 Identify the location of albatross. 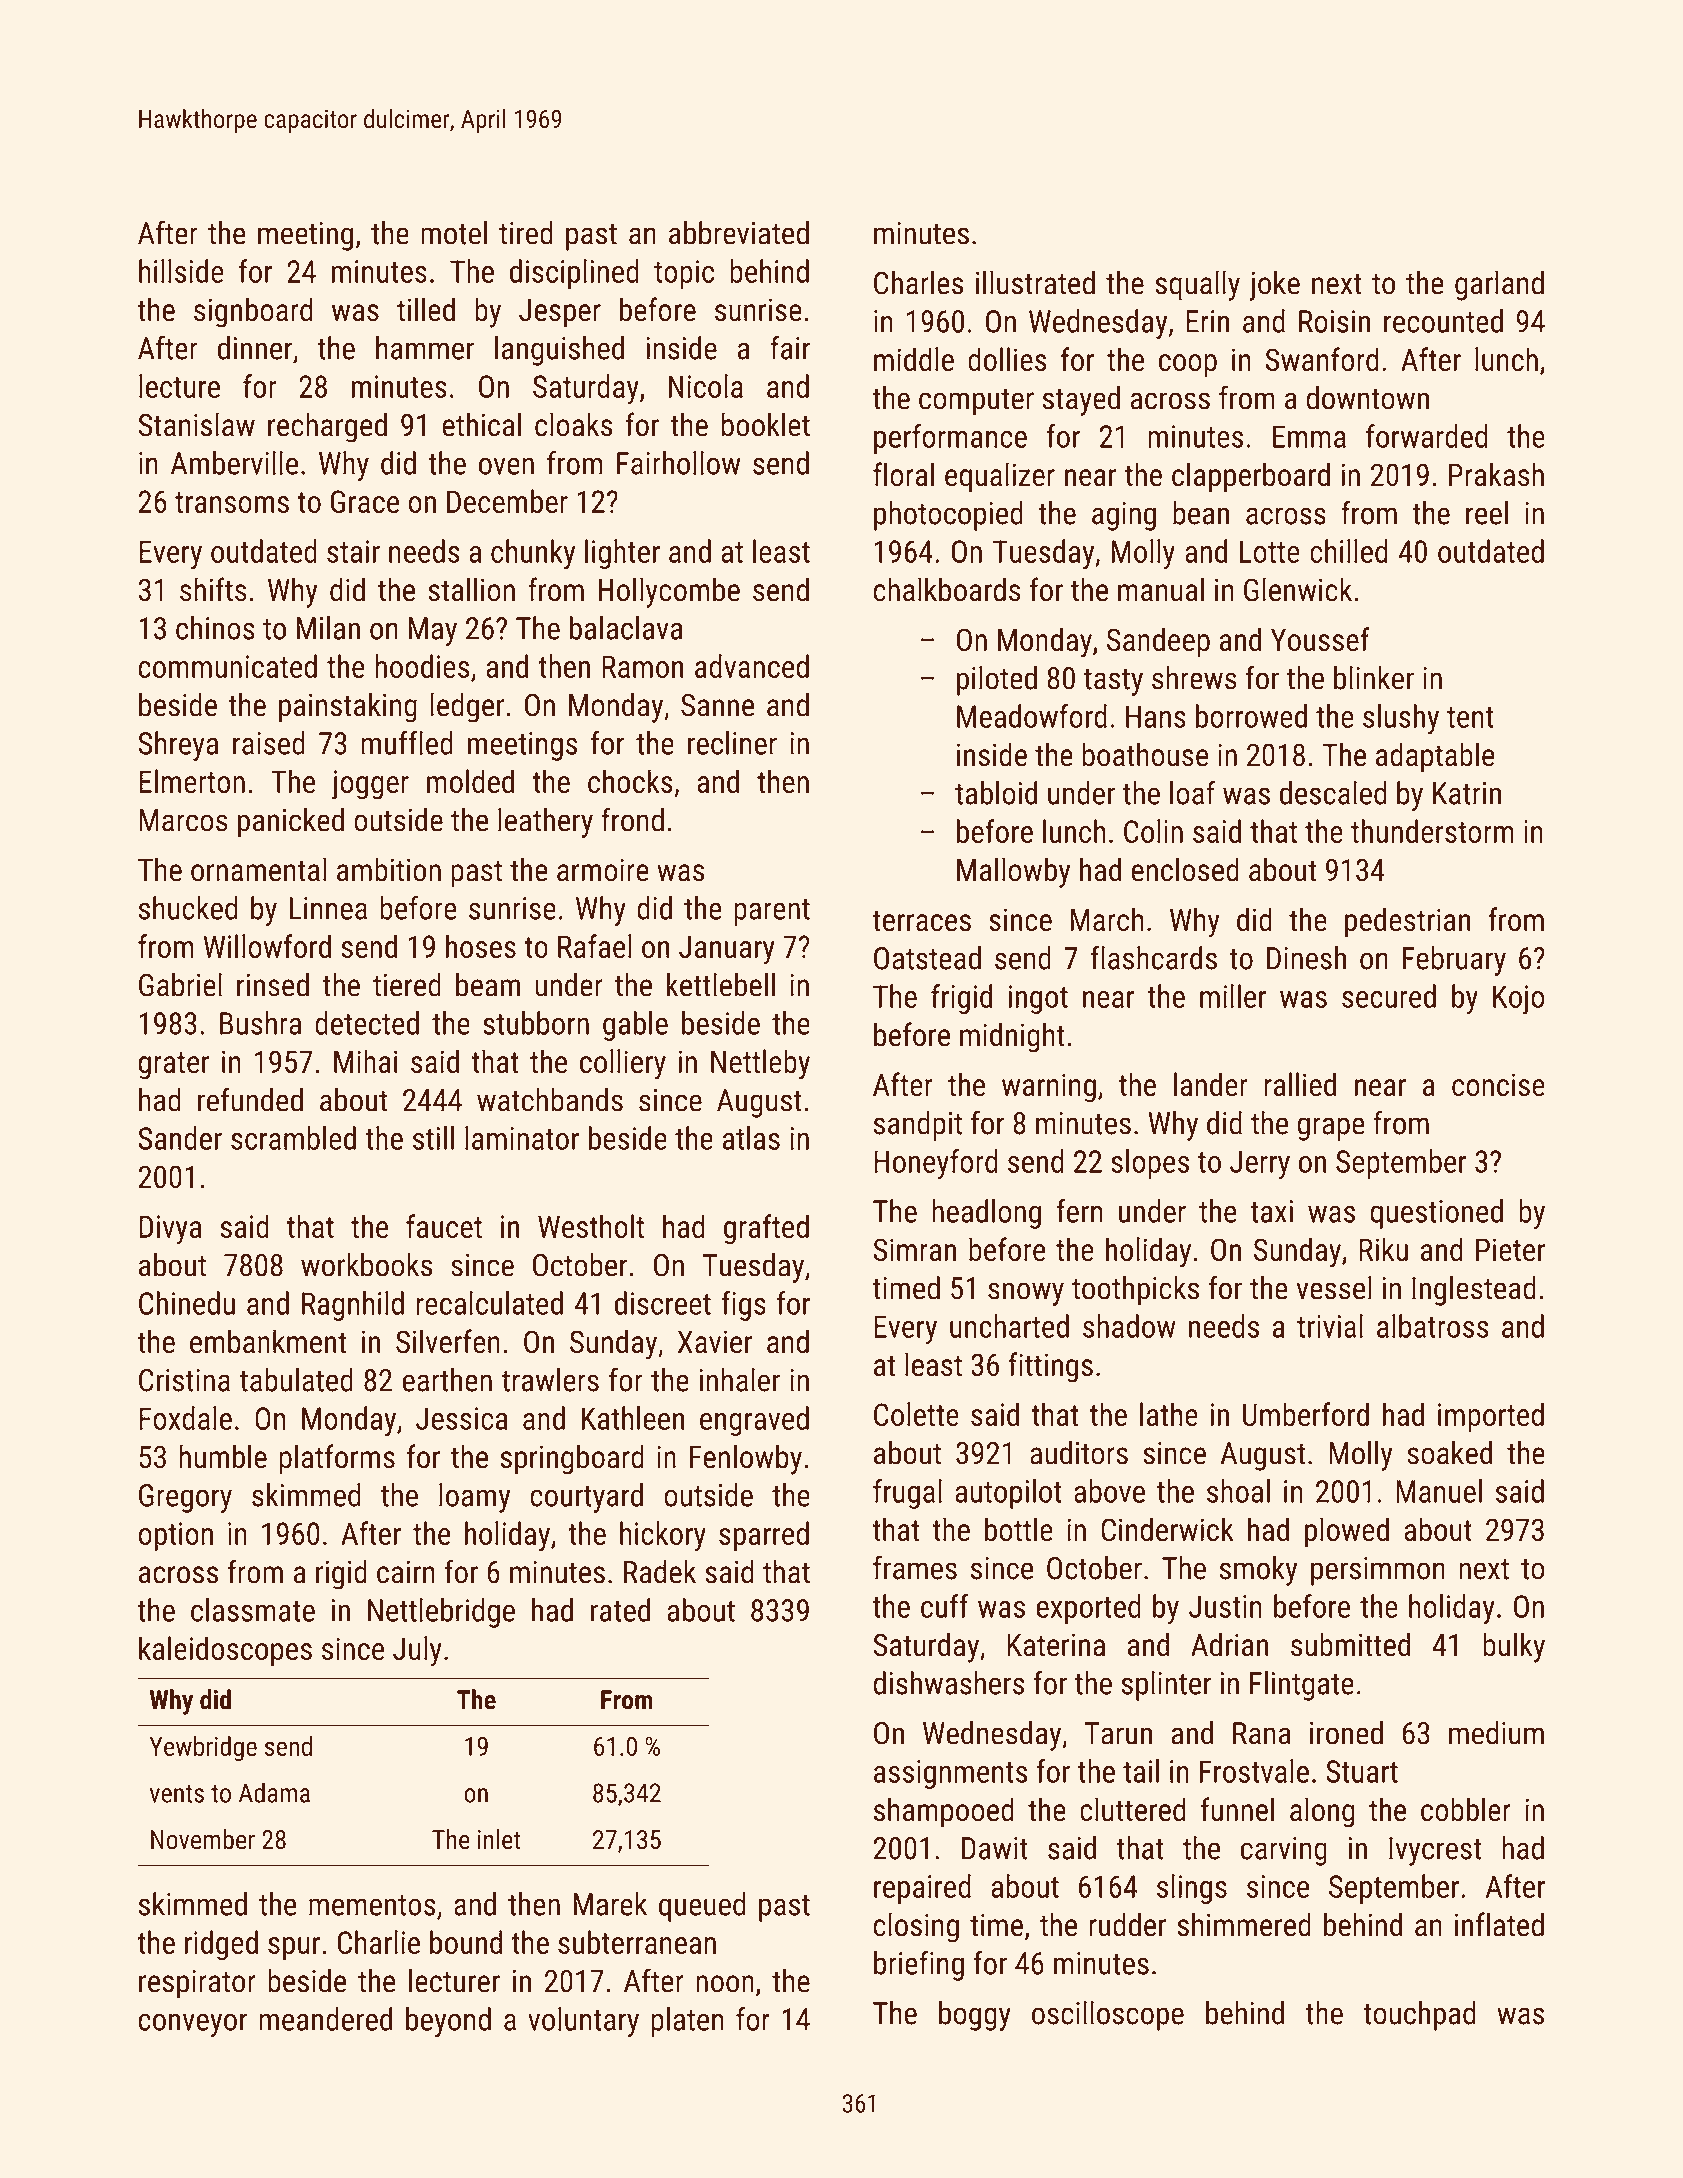
(1432, 1326).
